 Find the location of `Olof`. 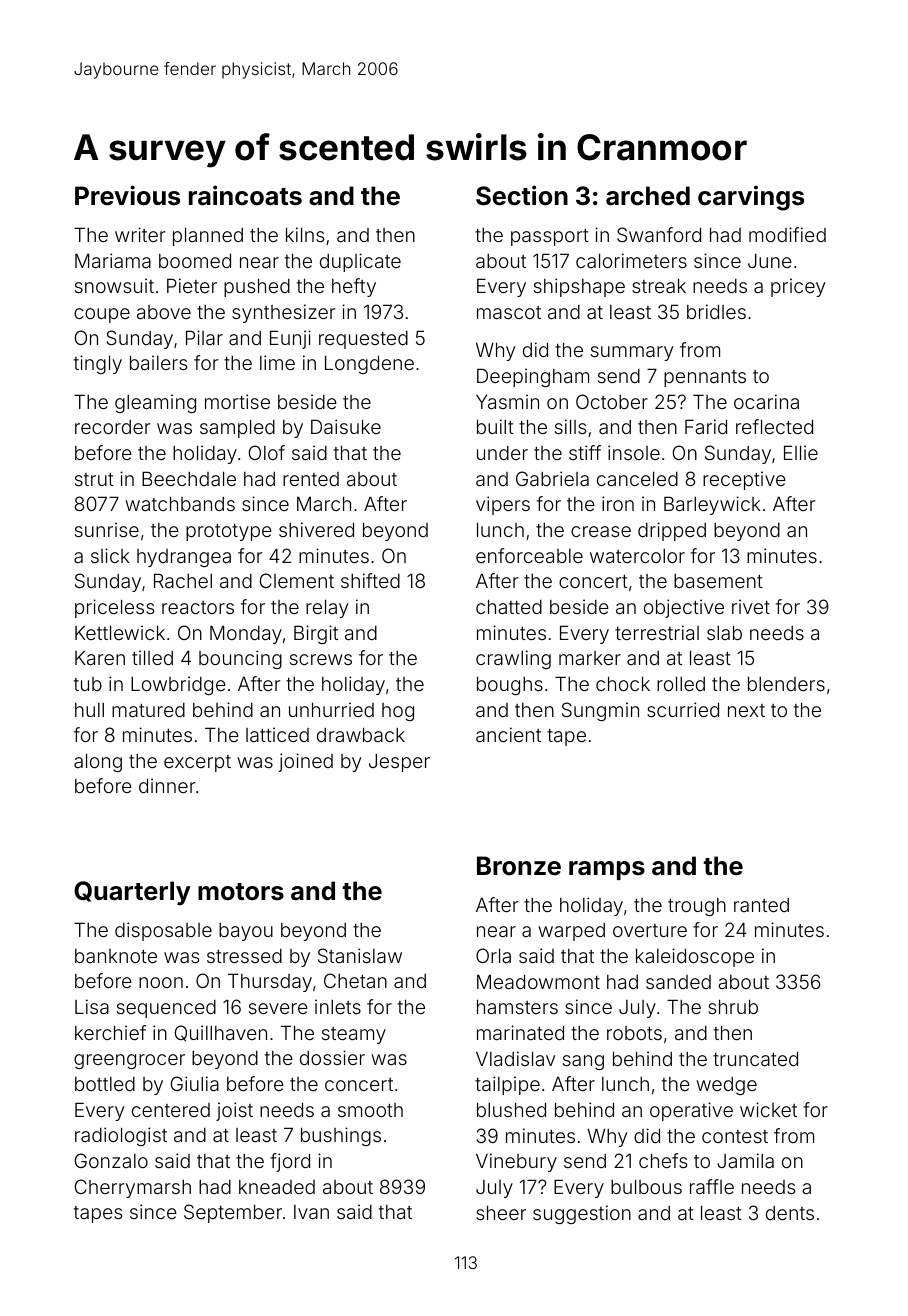

Olof is located at coordinates (267, 452).
